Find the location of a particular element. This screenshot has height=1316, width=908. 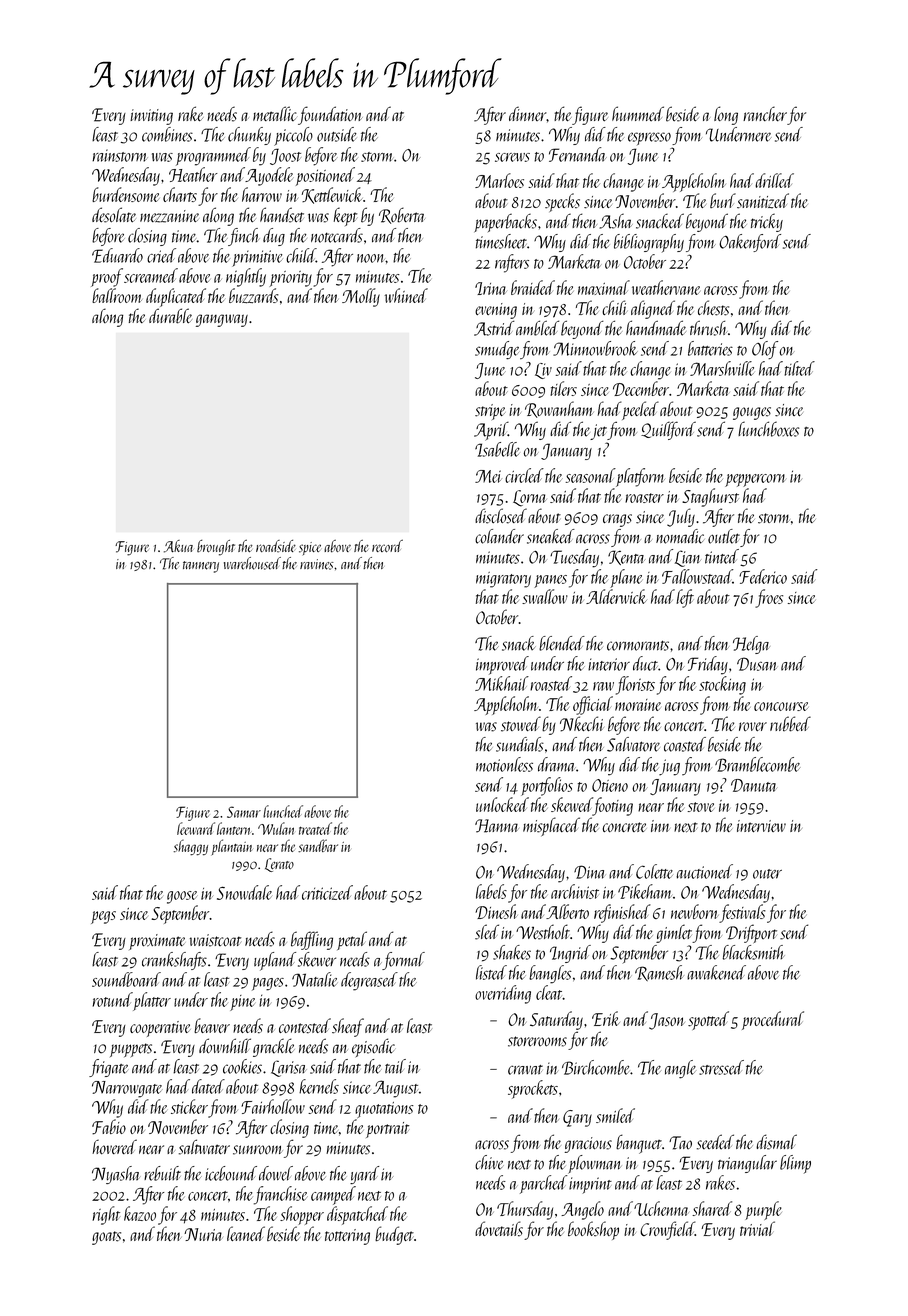

lunched is located at coordinates (283, 811).
